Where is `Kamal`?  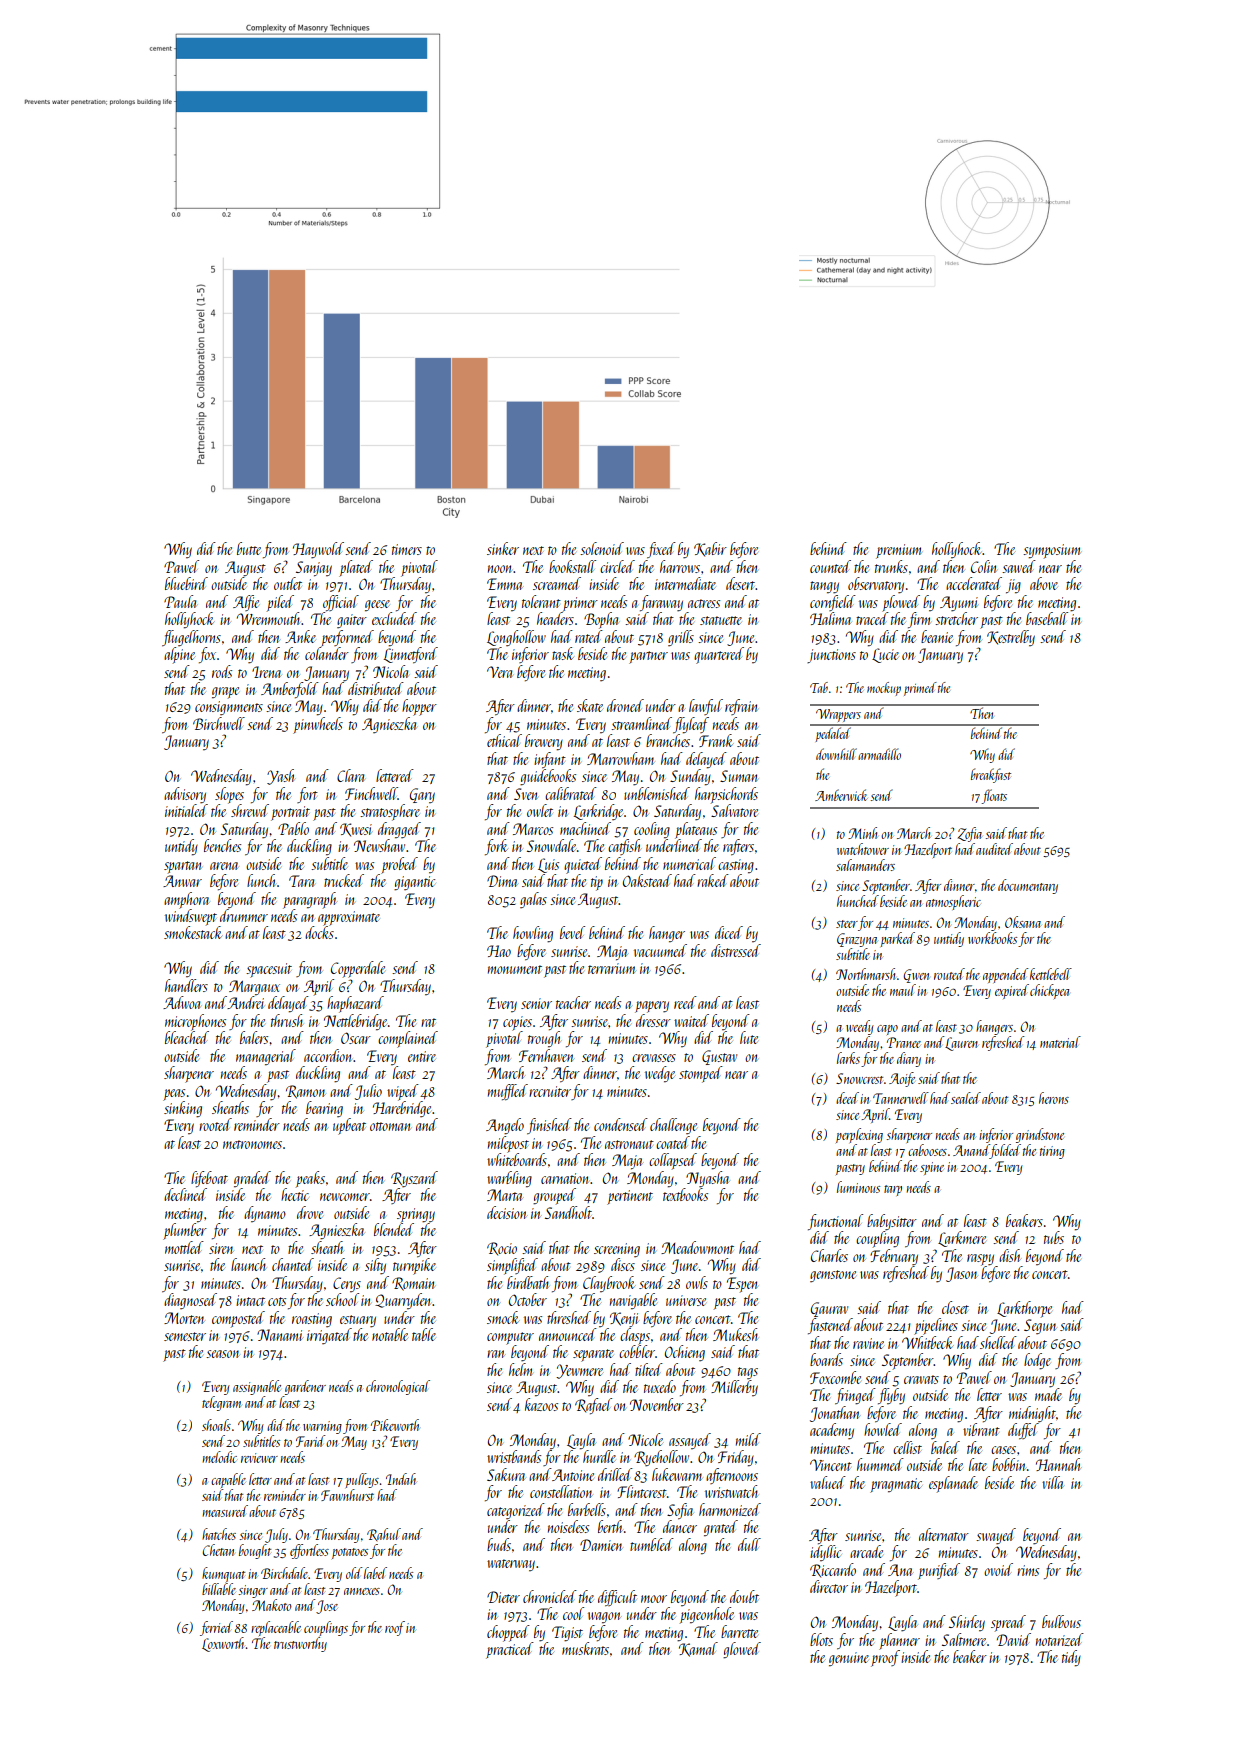 Kamal is located at coordinates (698, 1649).
